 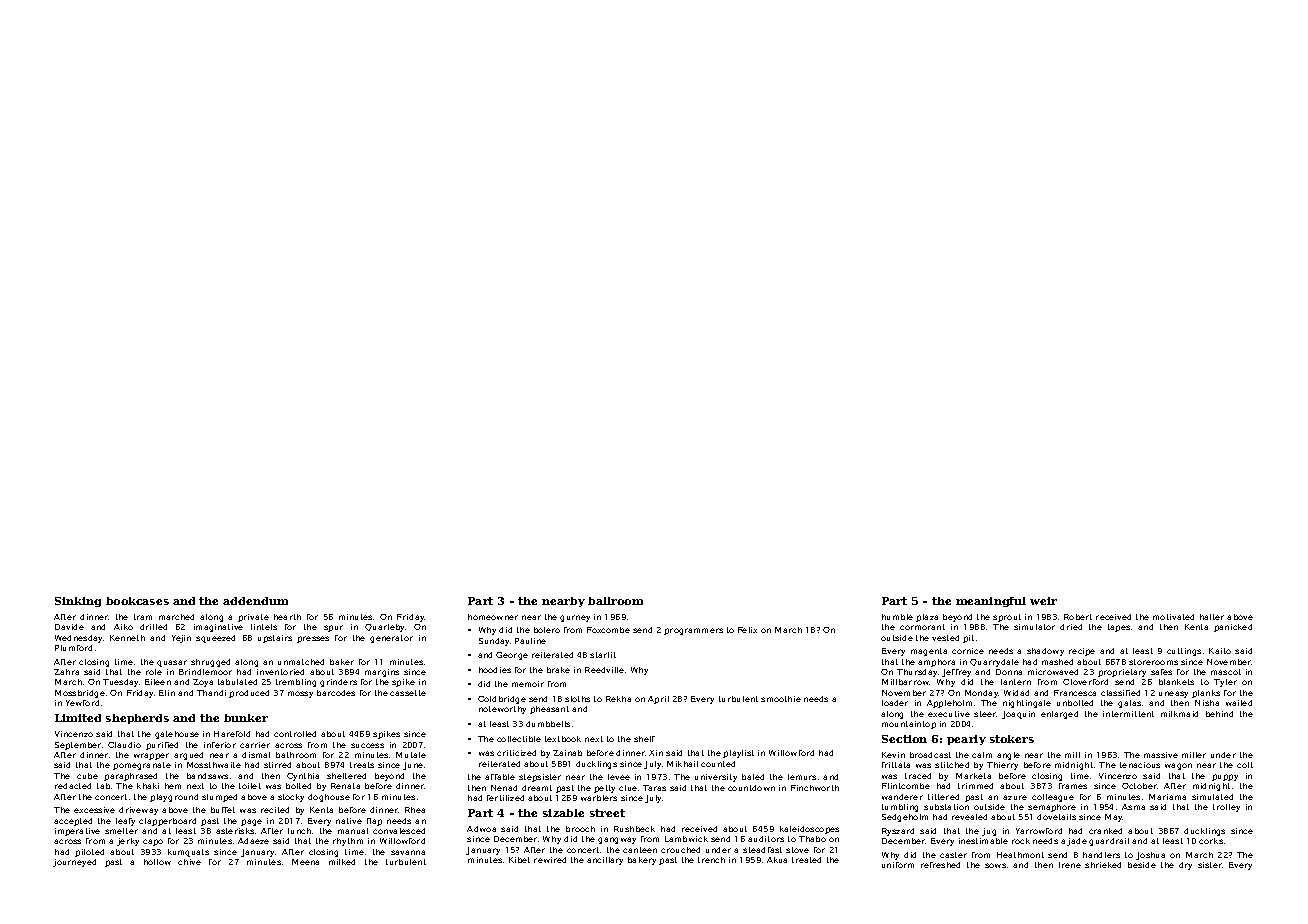 I want to click on doghouse, so click(x=329, y=798).
